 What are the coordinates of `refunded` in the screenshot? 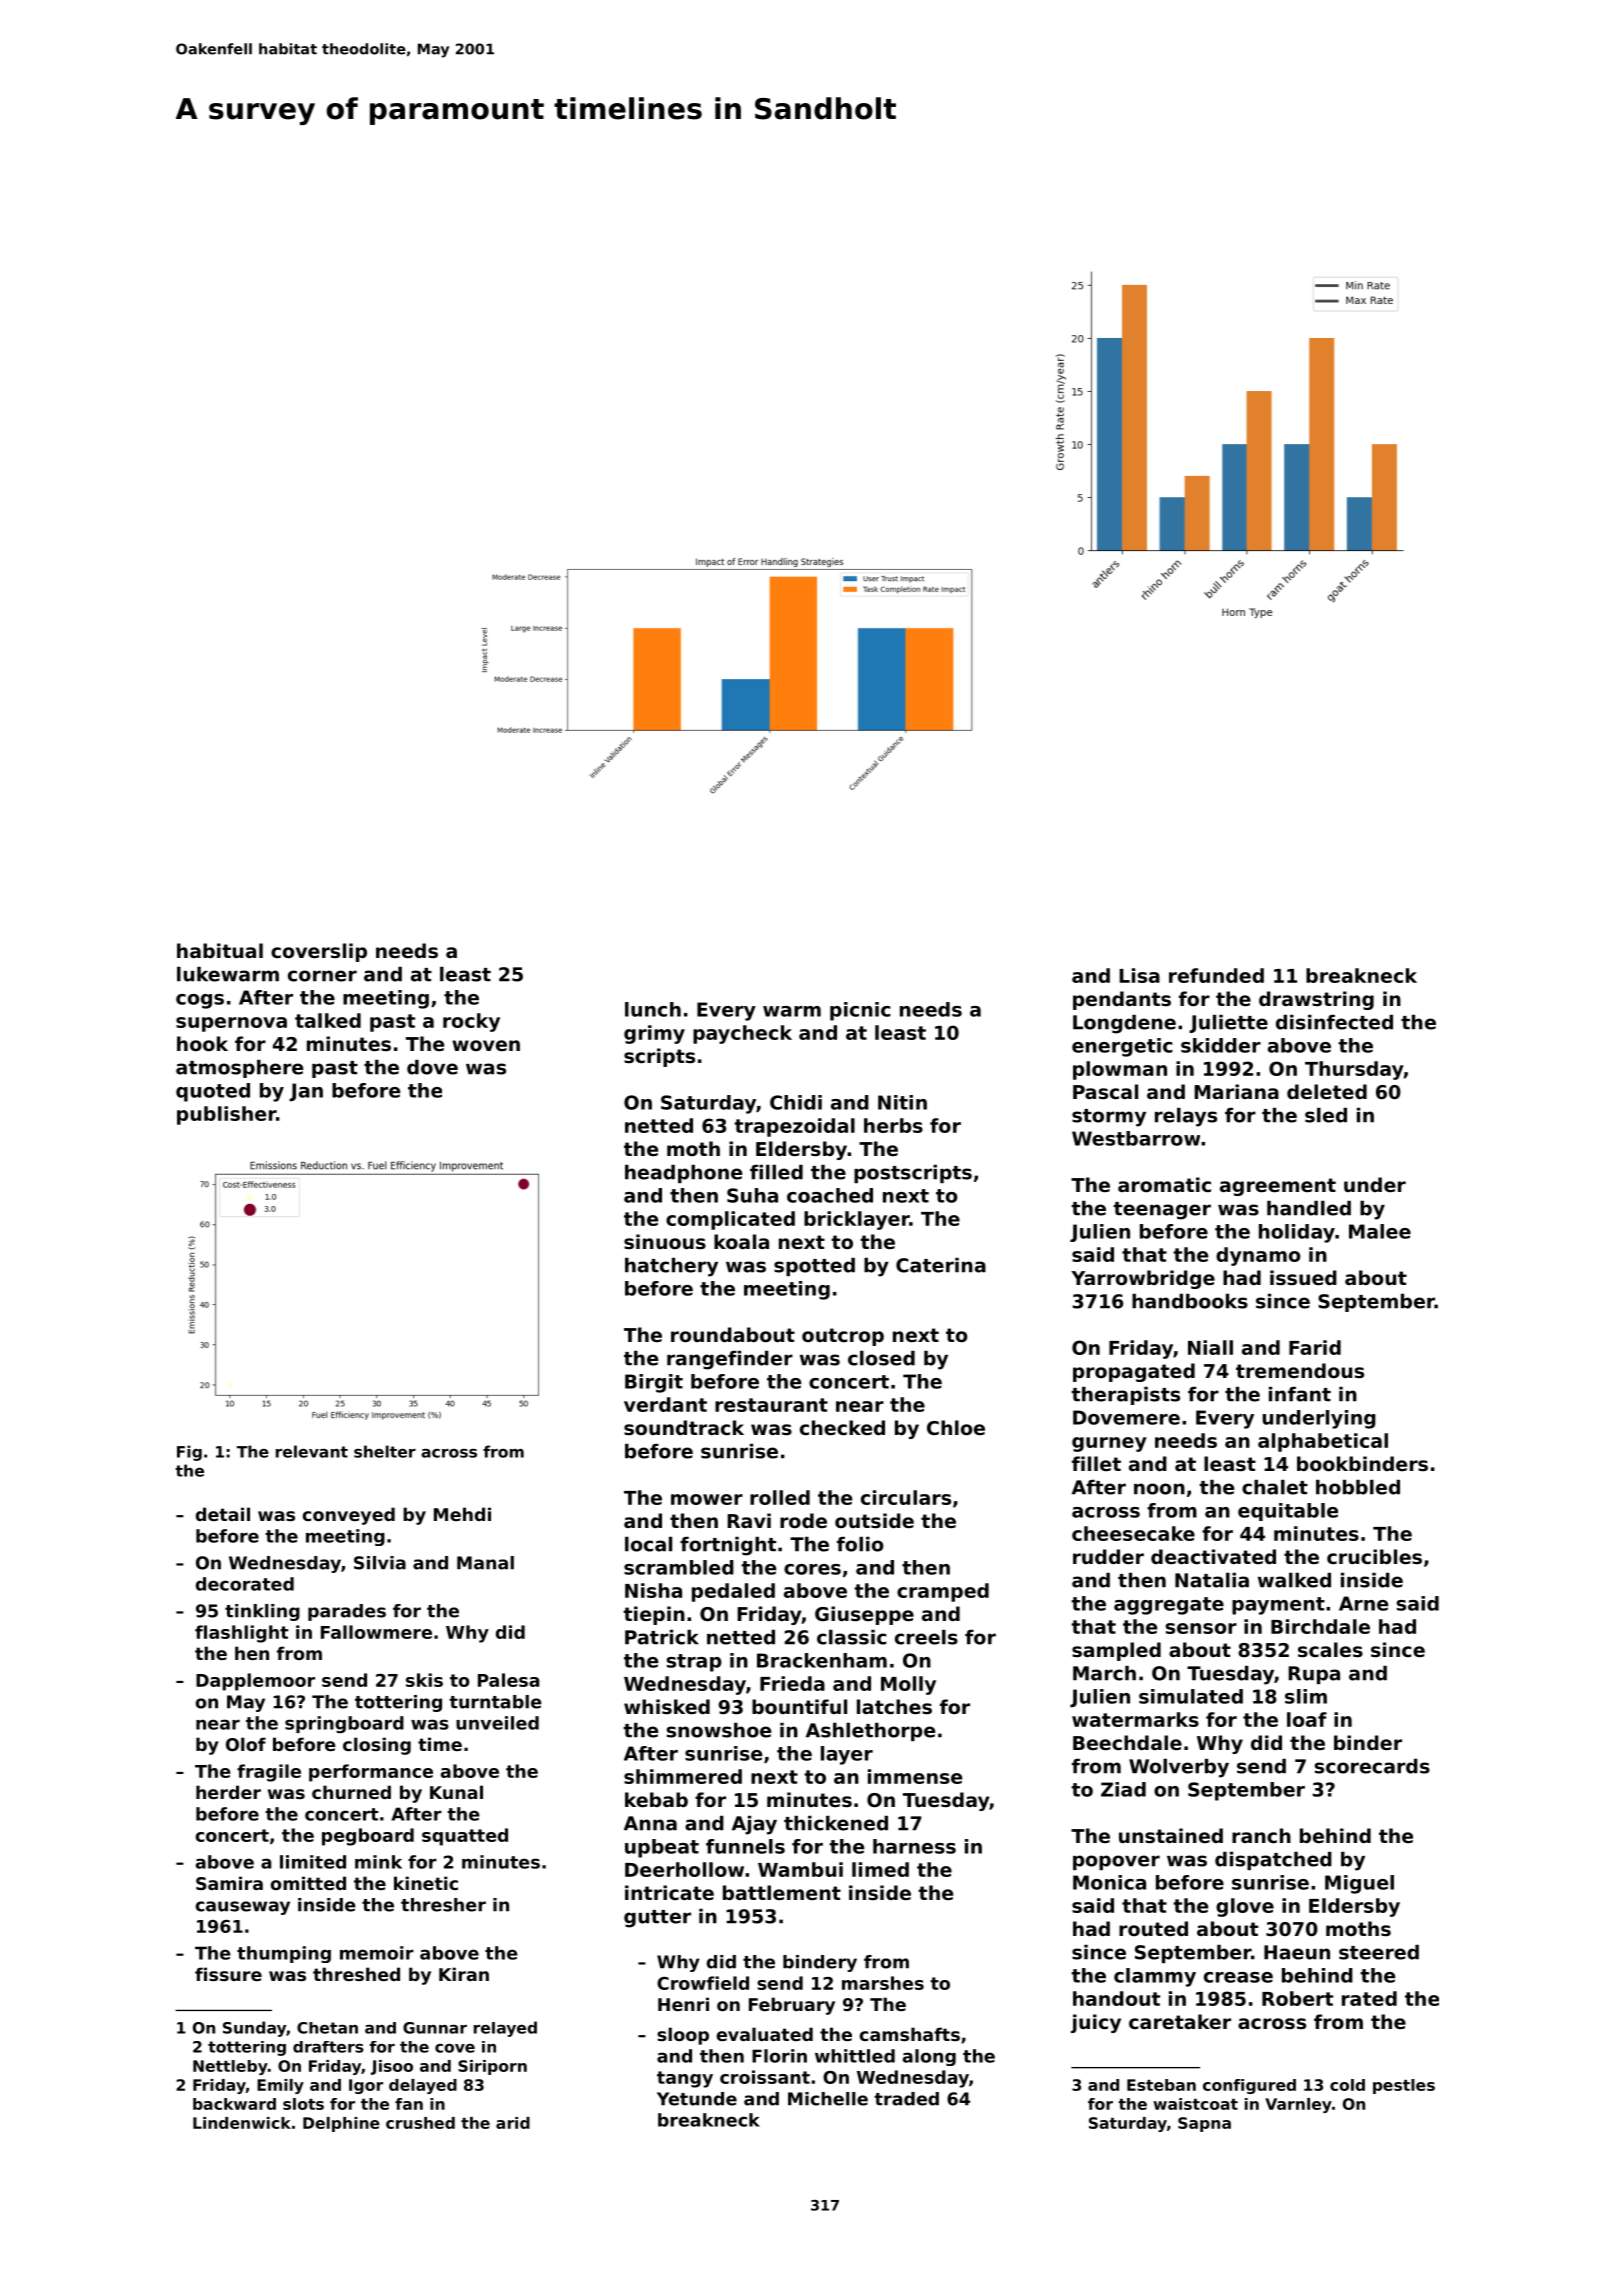 It's located at (1216, 975).
